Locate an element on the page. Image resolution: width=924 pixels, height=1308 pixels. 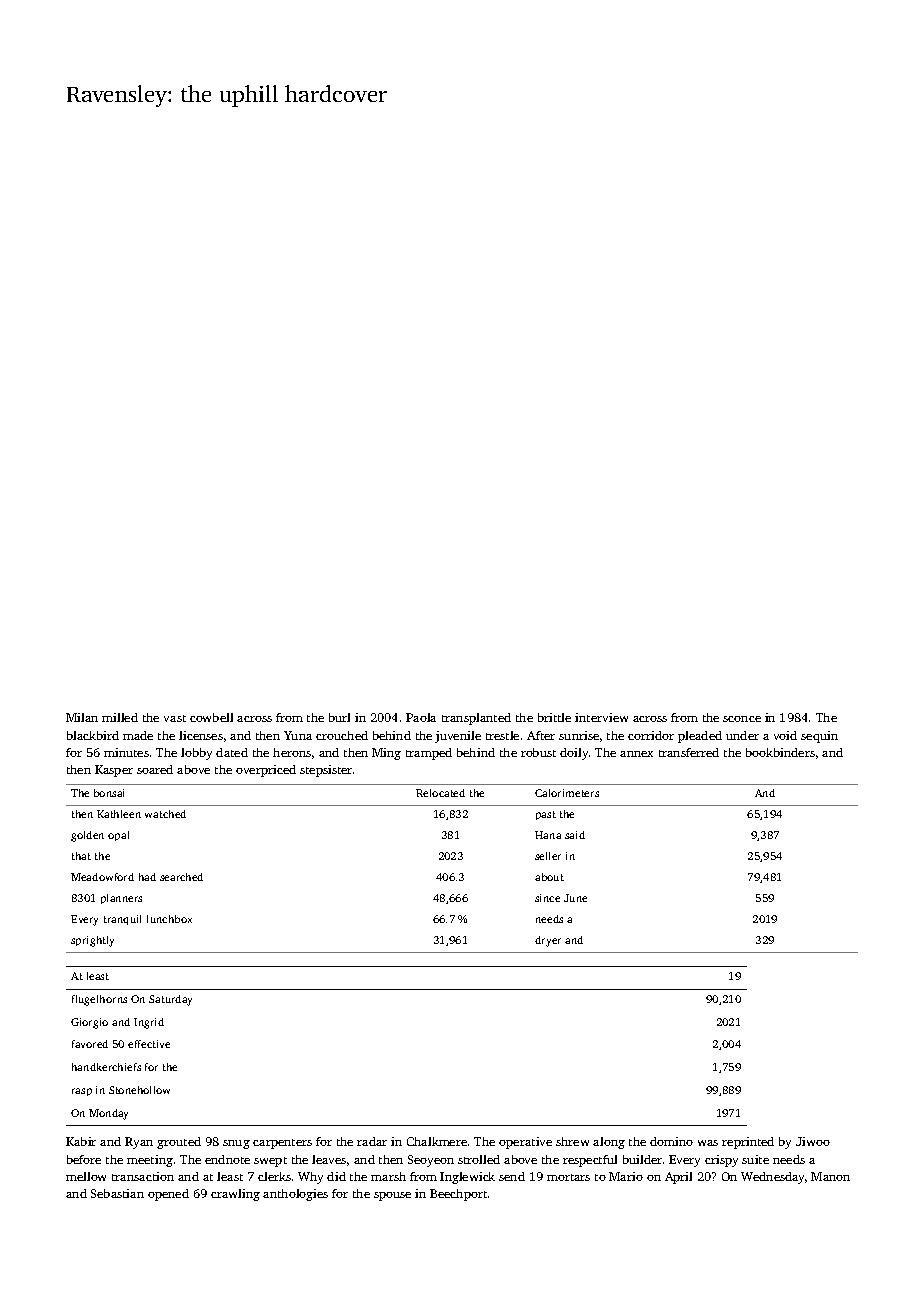
golden is located at coordinates (87, 836).
